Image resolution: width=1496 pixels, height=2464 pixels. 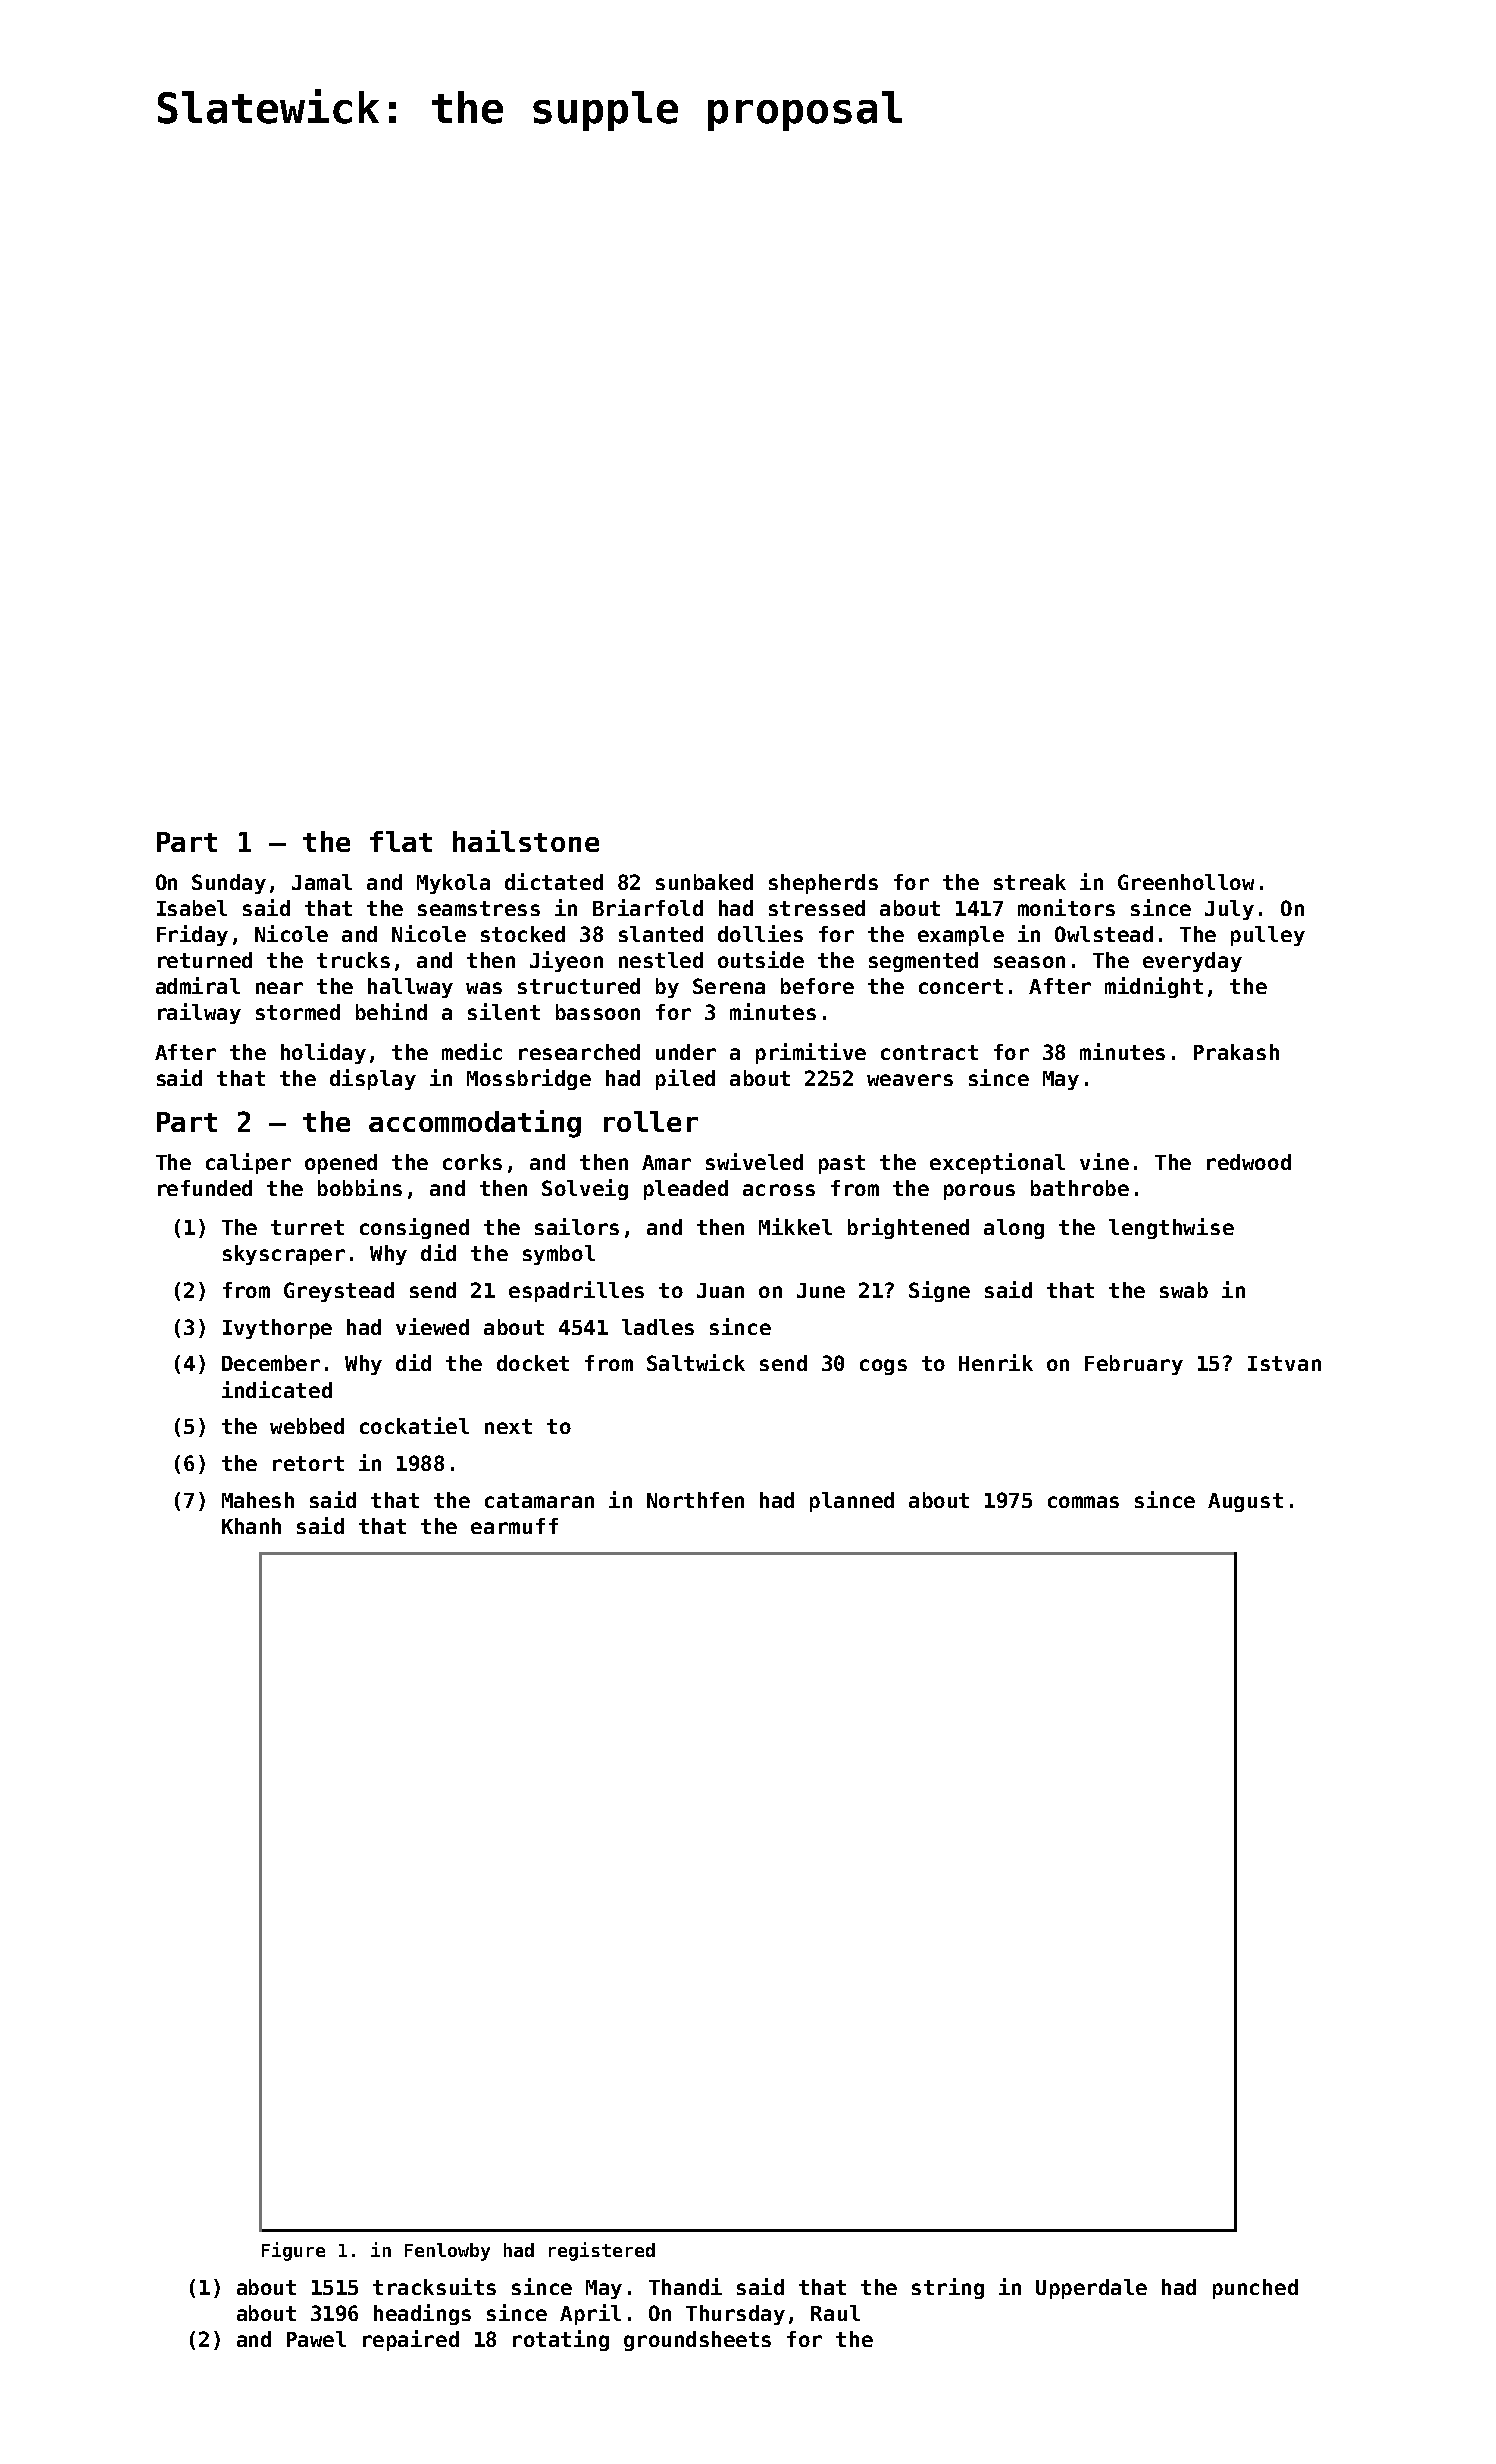 What do you see at coordinates (729, 986) in the screenshot?
I see `Serena` at bounding box center [729, 986].
